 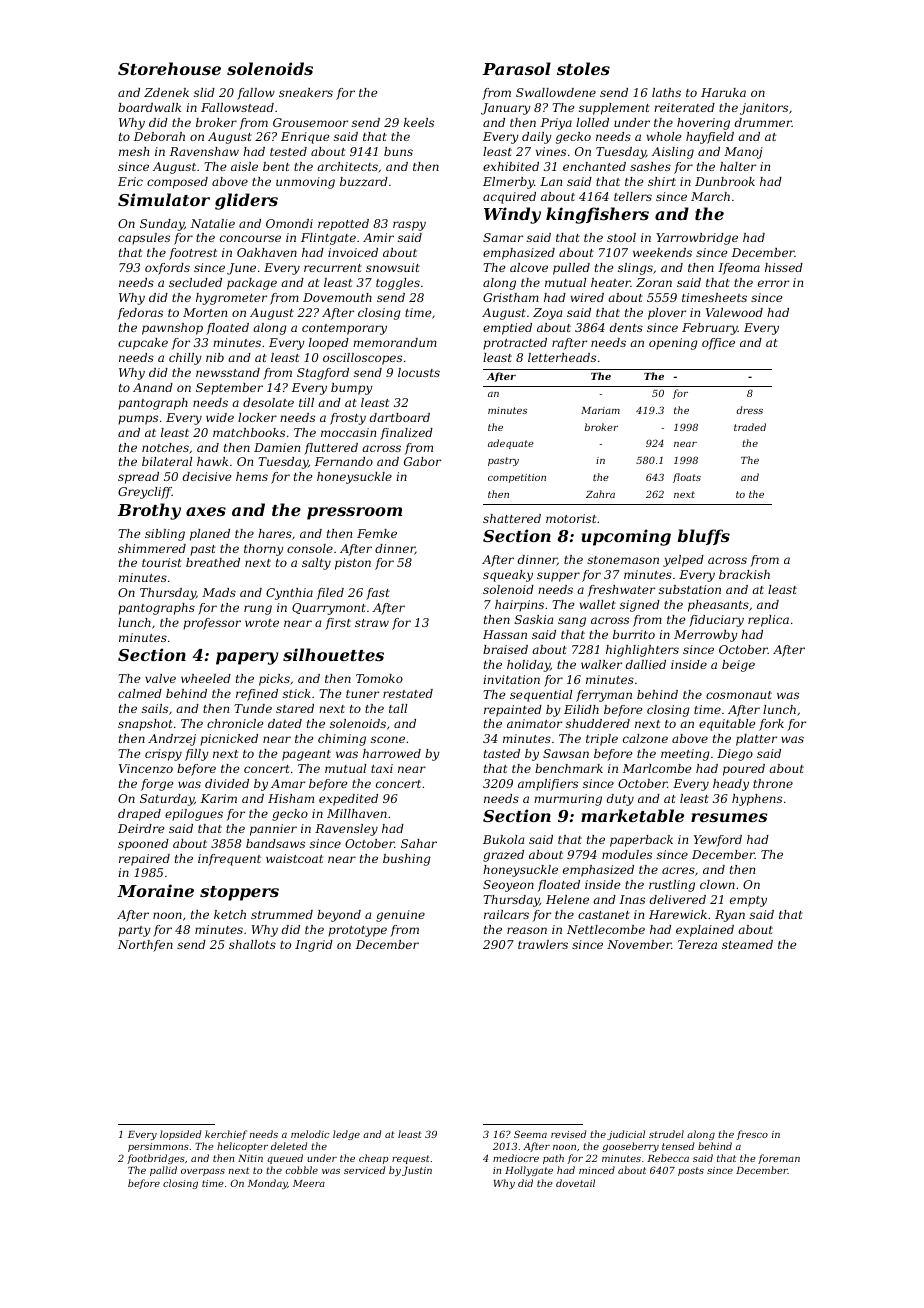 What do you see at coordinates (516, 68) in the page?
I see `Parasol` at bounding box center [516, 68].
